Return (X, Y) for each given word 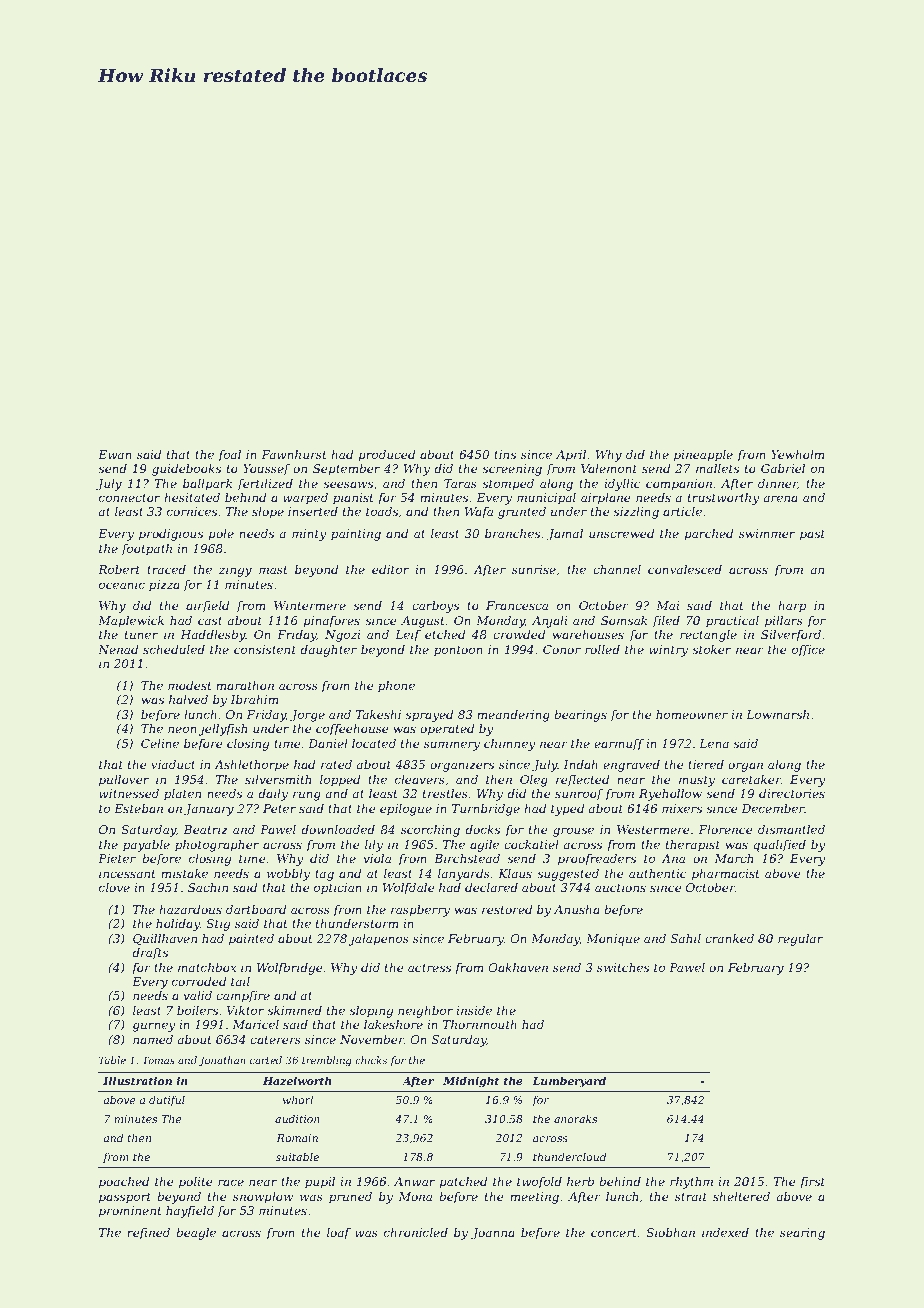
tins (505, 454)
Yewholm (797, 454)
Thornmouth (480, 1024)
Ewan (115, 454)
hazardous (190, 909)
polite (196, 1183)
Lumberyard (569, 1082)
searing (802, 1234)
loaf (339, 1234)
